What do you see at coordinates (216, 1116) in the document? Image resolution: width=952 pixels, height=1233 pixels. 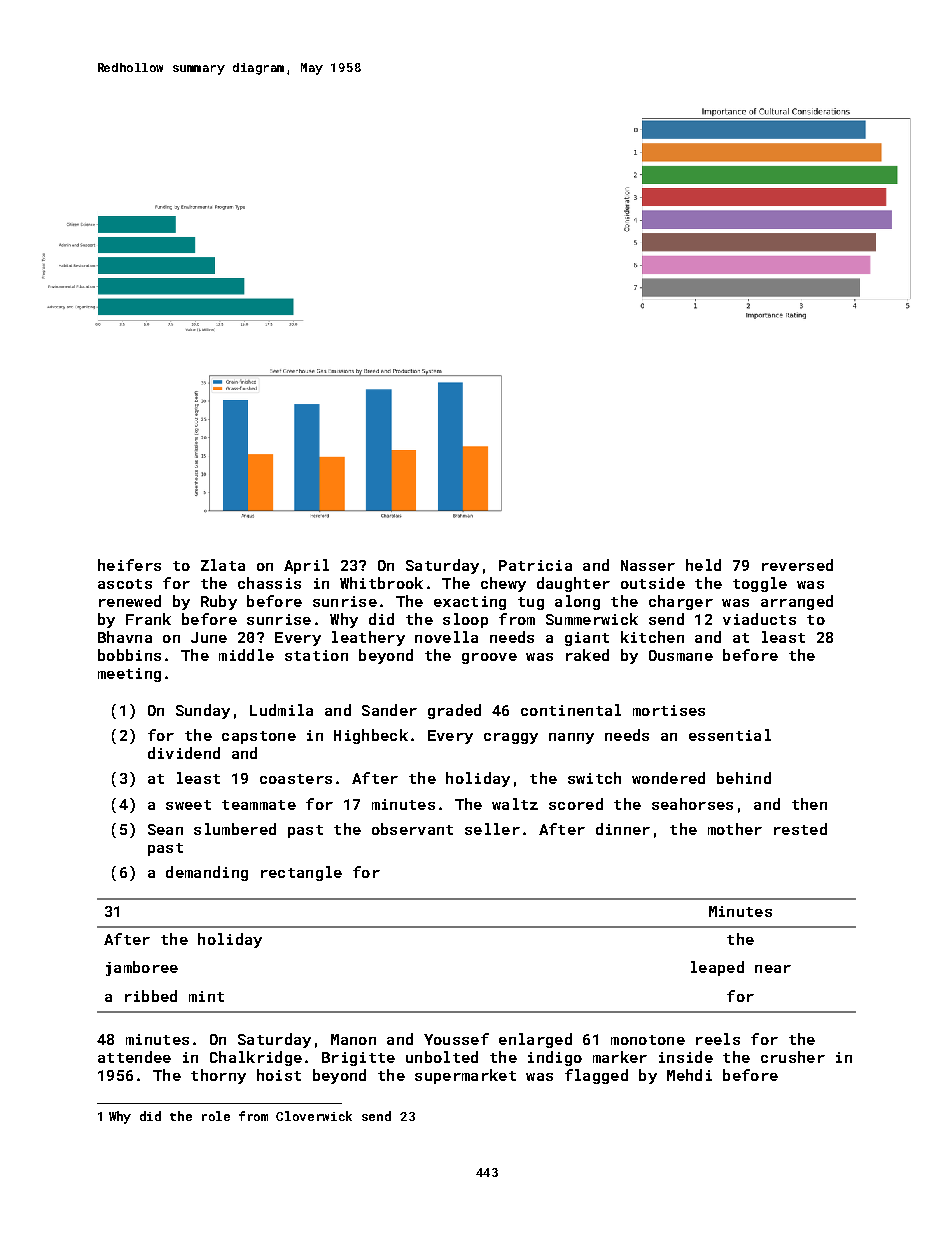 I see `role` at bounding box center [216, 1116].
